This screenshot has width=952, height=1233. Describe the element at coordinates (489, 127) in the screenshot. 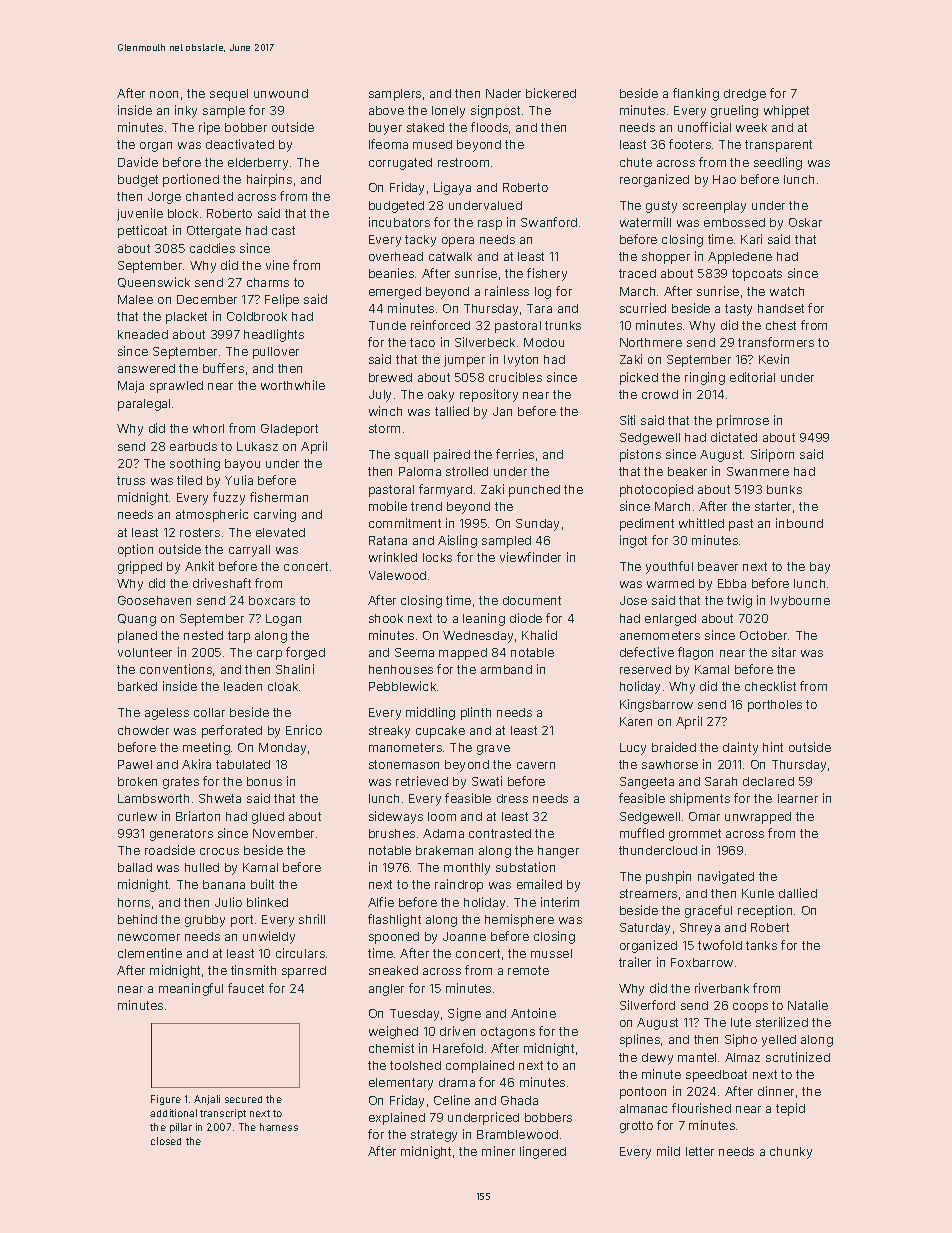

I see `floods` at that location.
